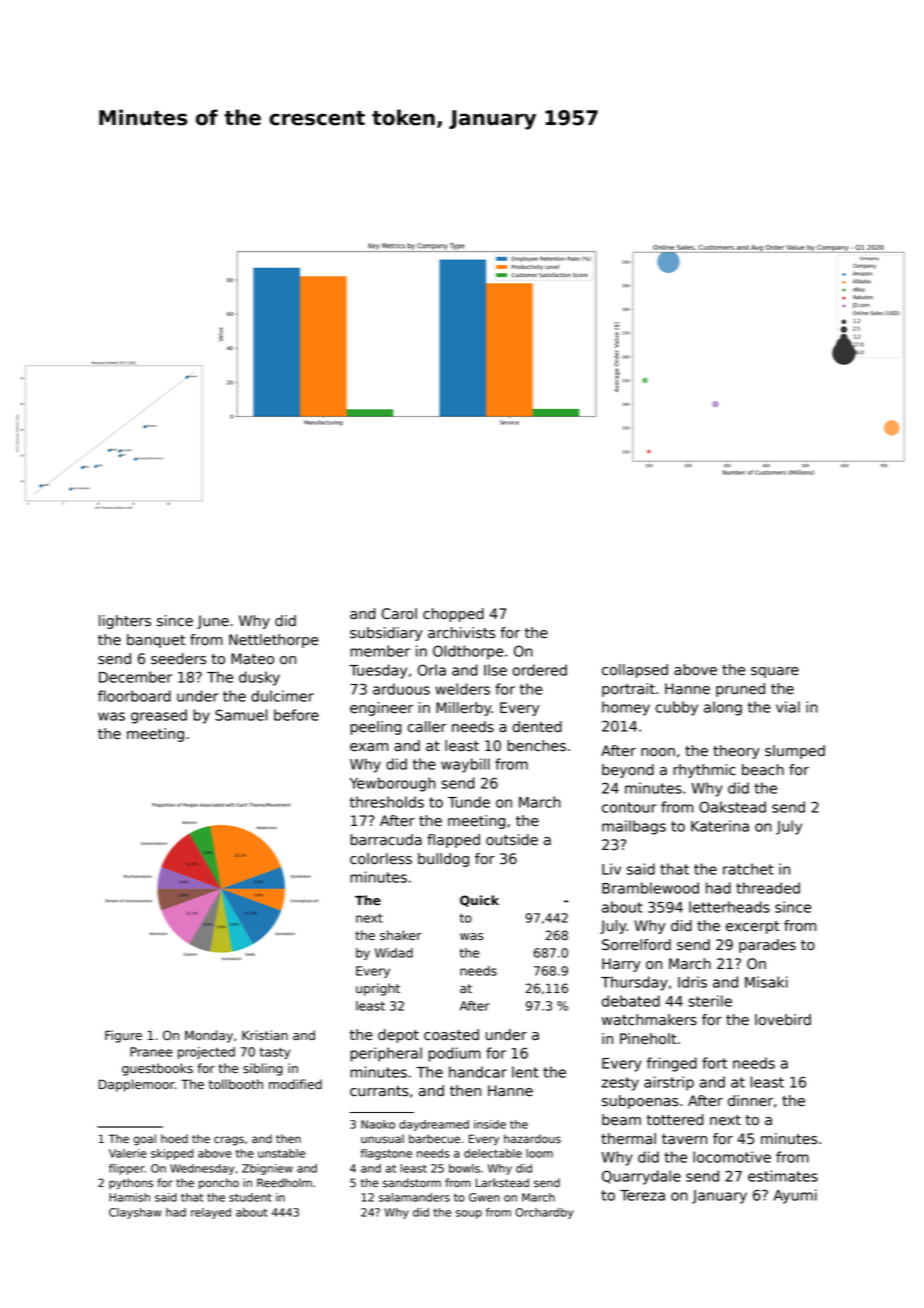 Image resolution: width=924 pixels, height=1308 pixels. What do you see at coordinates (650, 888) in the page?
I see `Bramblewood` at bounding box center [650, 888].
